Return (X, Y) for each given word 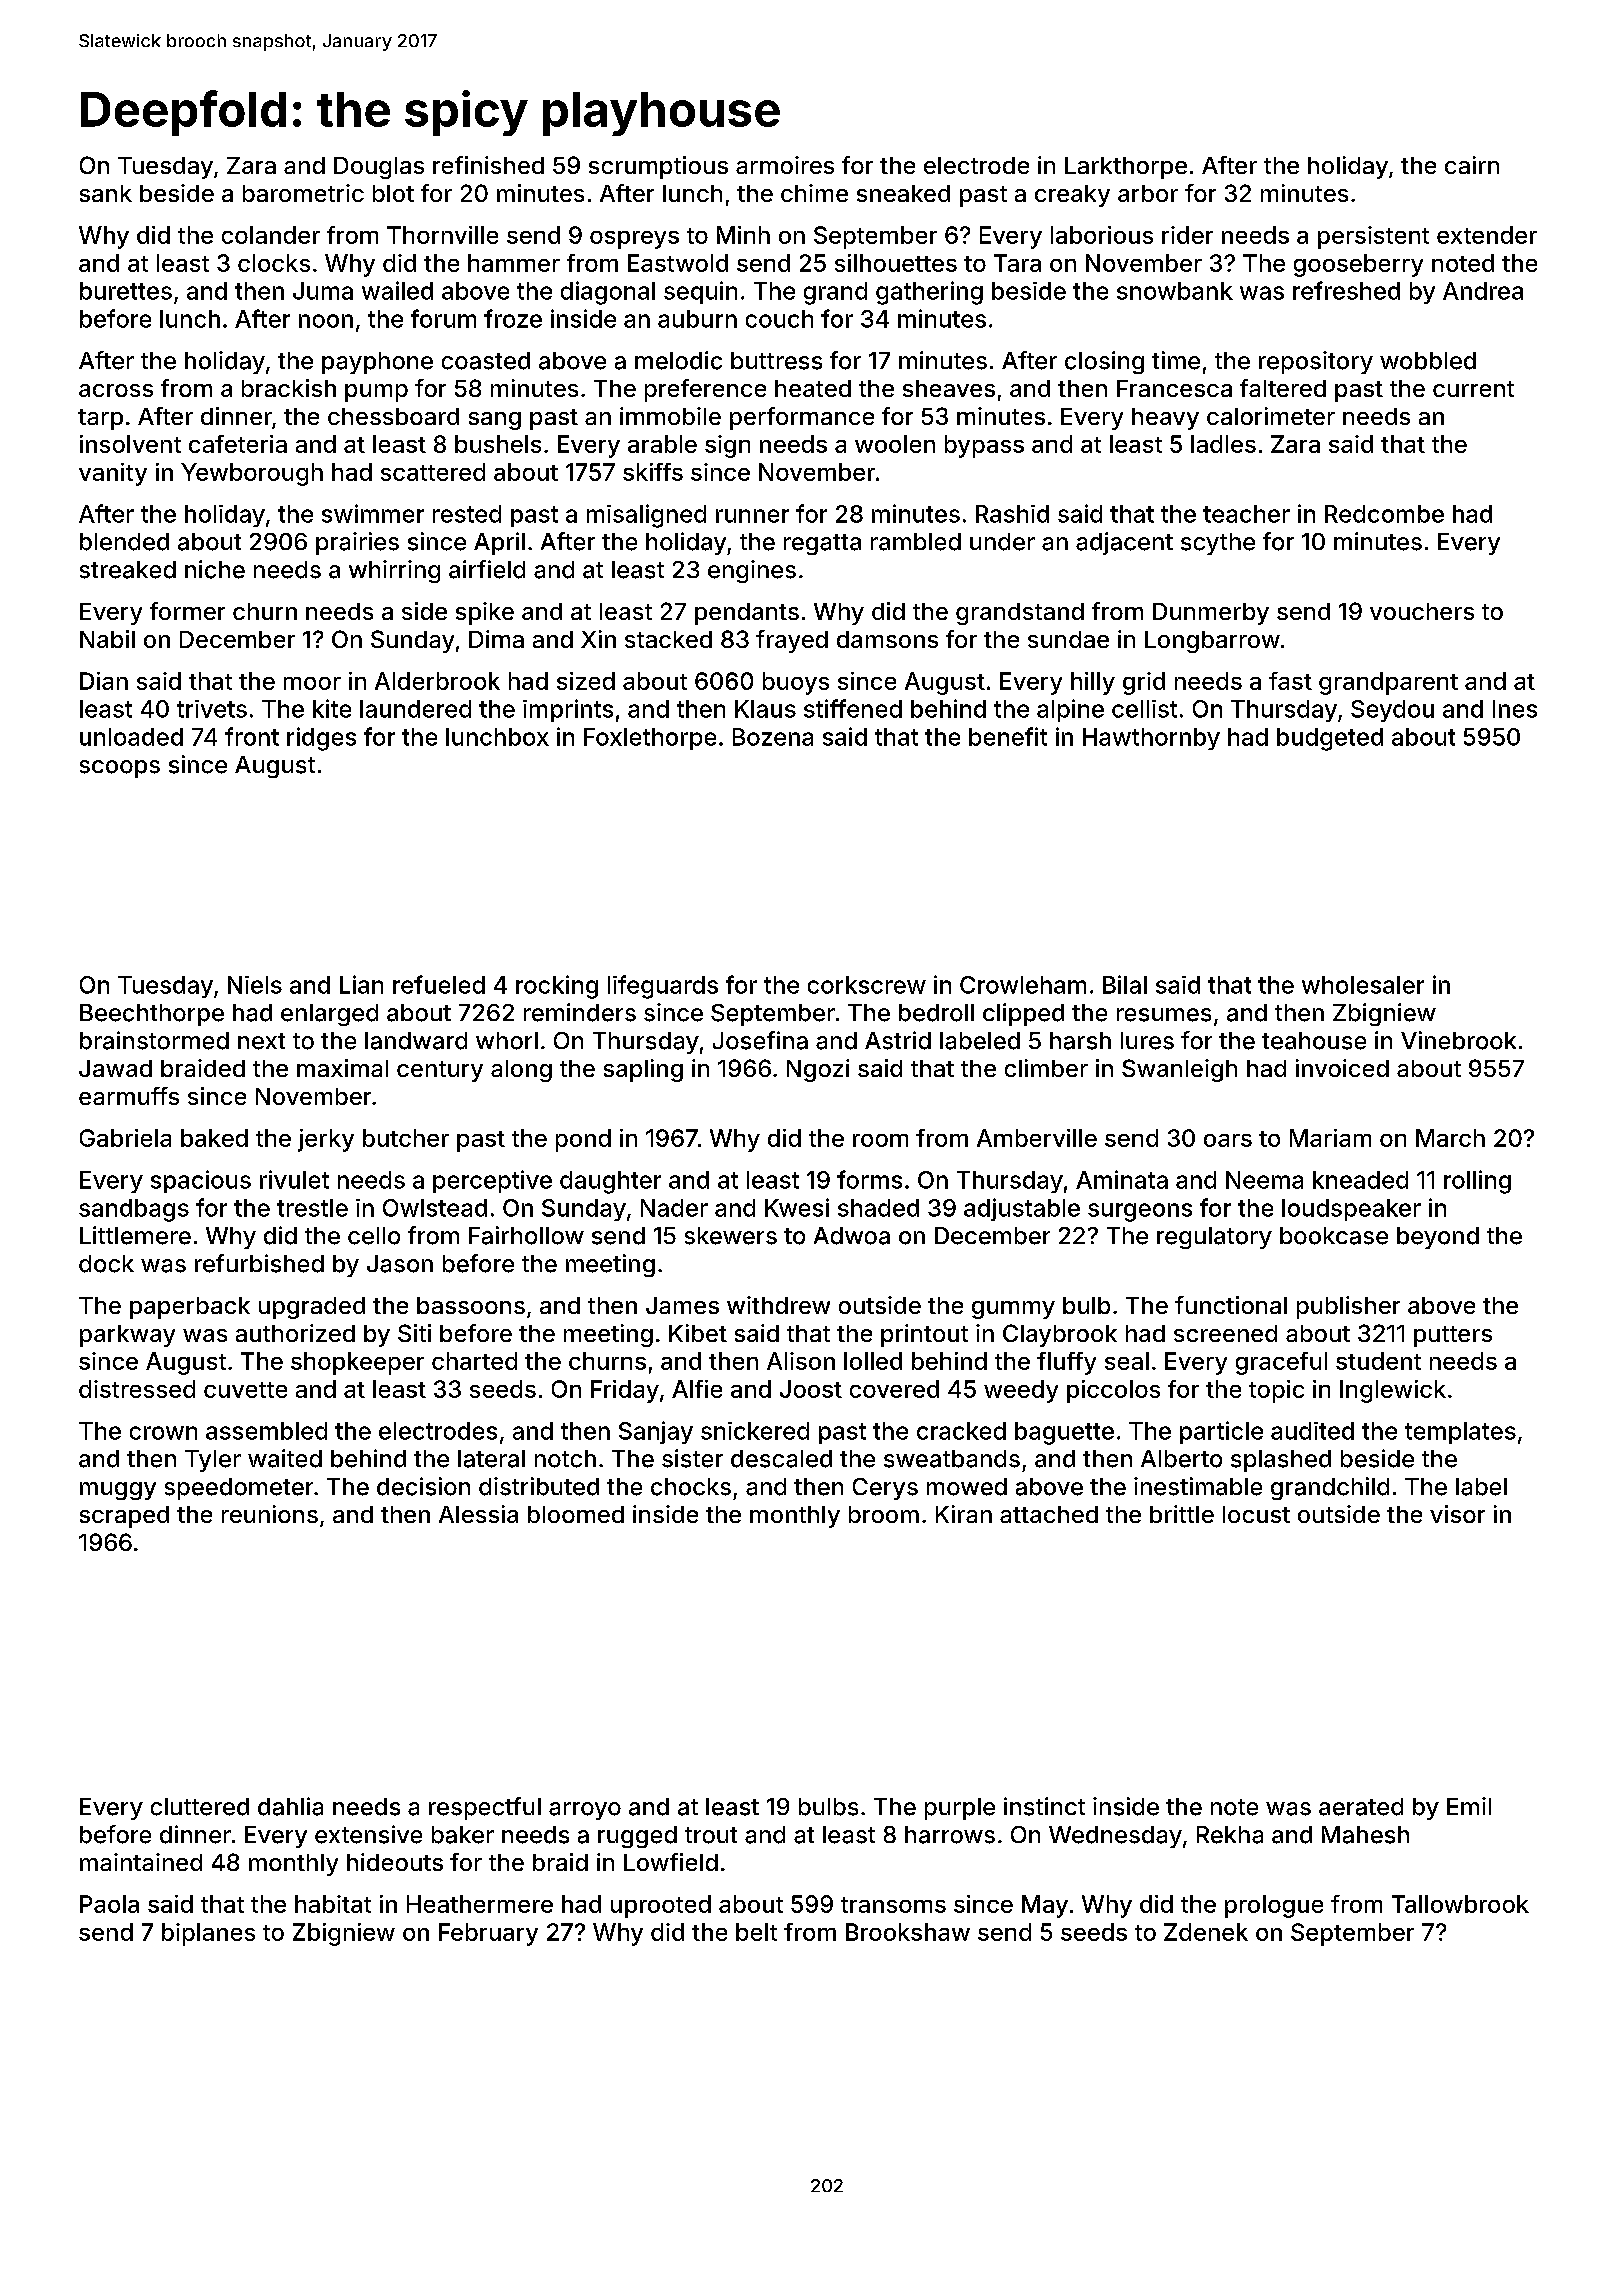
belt (756, 1932)
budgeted (1330, 739)
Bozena (773, 737)
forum (443, 318)
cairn (1472, 165)
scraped (124, 1517)
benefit (1008, 736)
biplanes (208, 1934)
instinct (1044, 1806)
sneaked (903, 193)
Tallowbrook (1460, 1904)
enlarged (329, 1015)
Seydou (1392, 711)
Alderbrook (437, 681)
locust (1256, 1514)
